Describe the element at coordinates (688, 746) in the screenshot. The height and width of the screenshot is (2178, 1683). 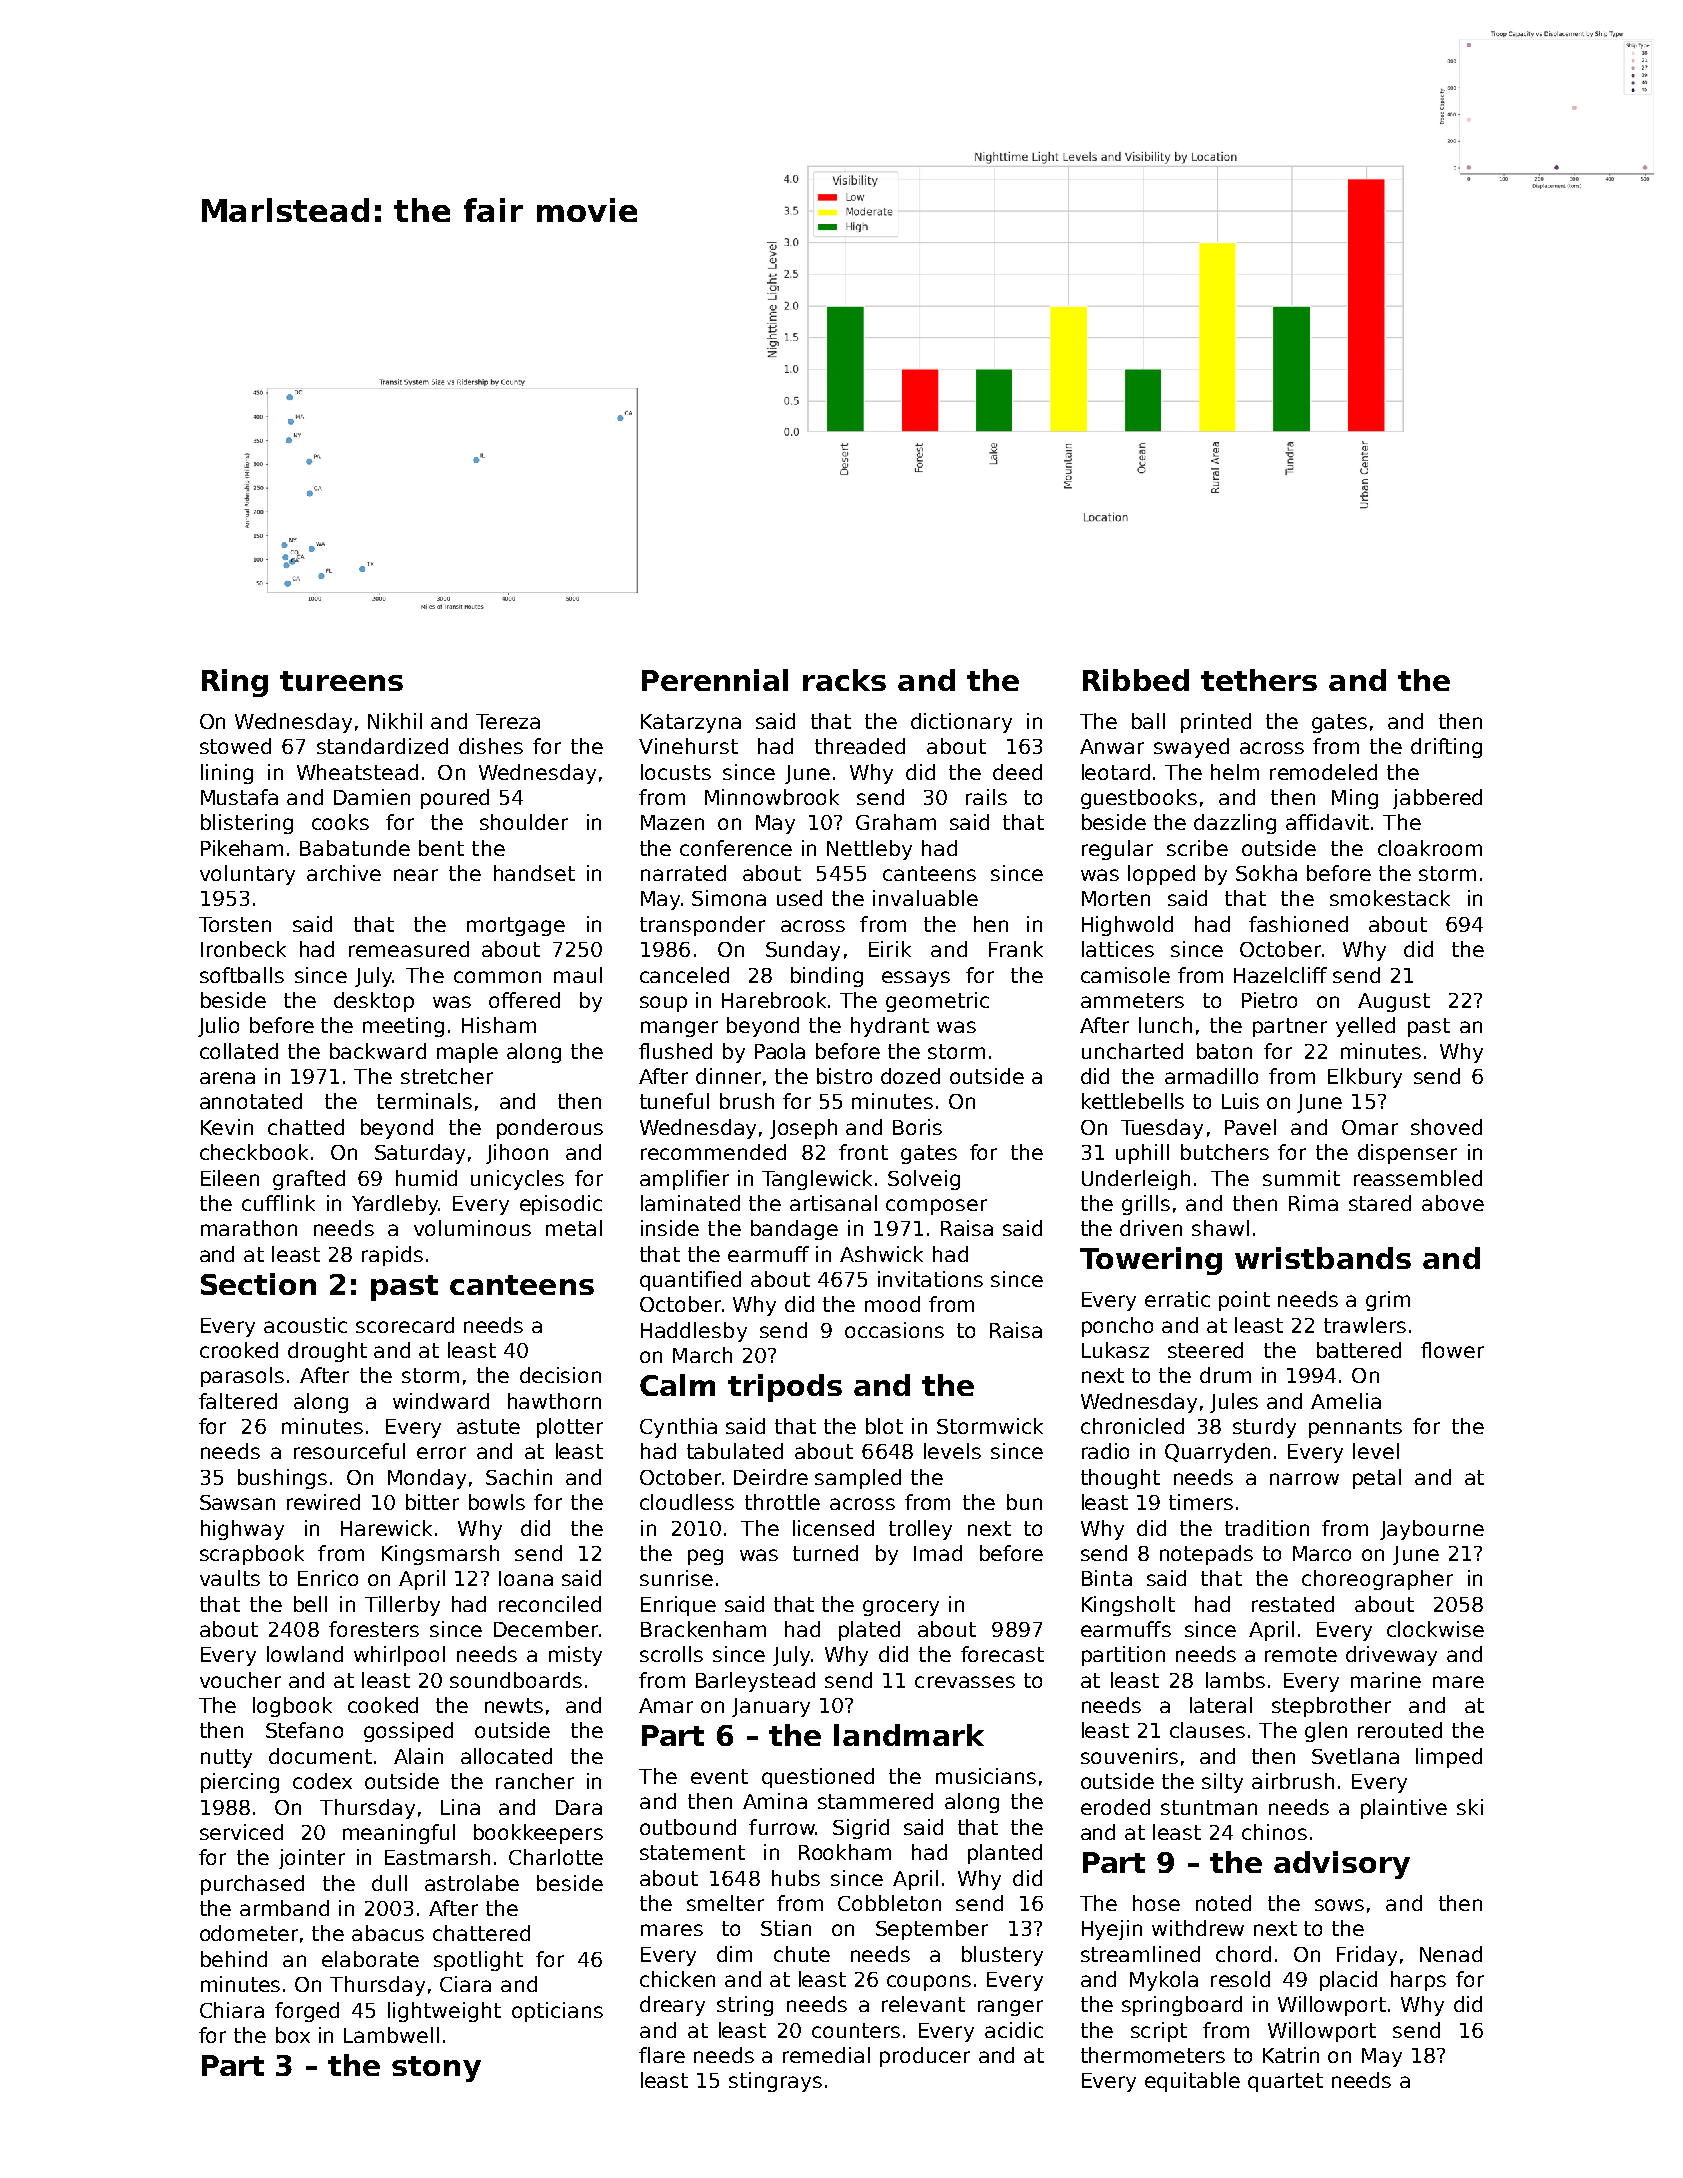
I see `Vinehurst` at that location.
